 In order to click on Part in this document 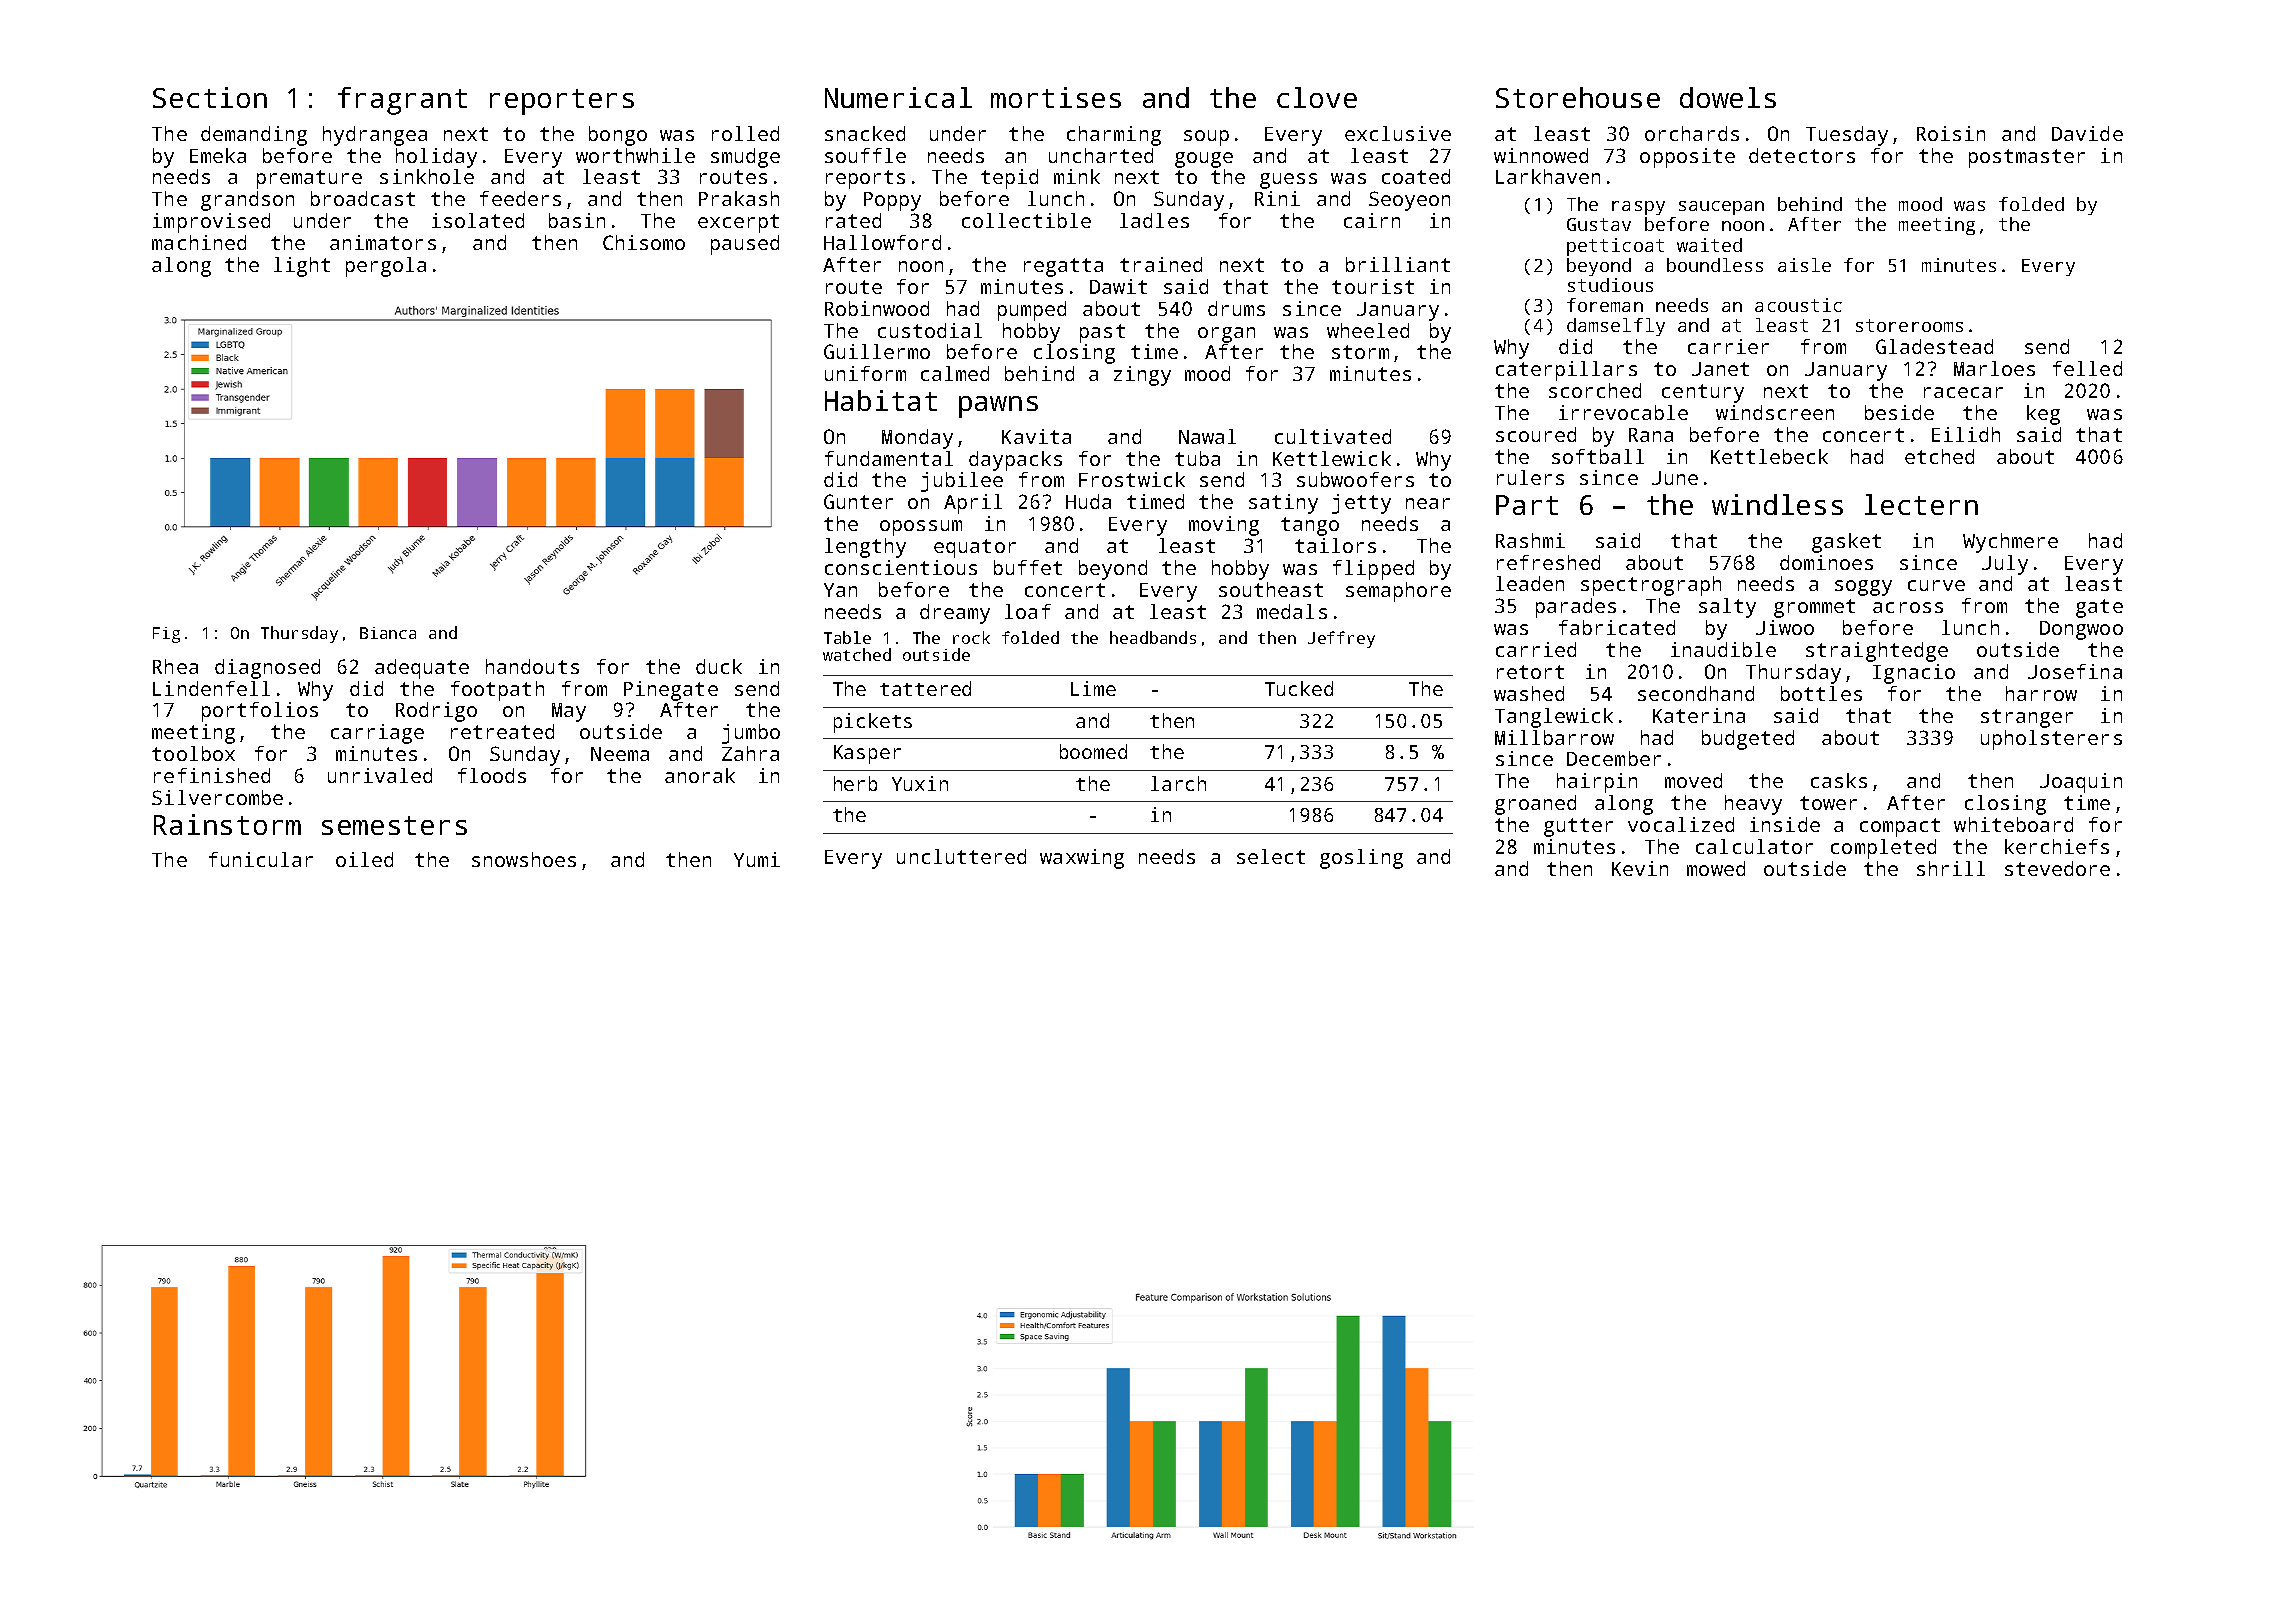, I will do `click(1527, 505)`.
